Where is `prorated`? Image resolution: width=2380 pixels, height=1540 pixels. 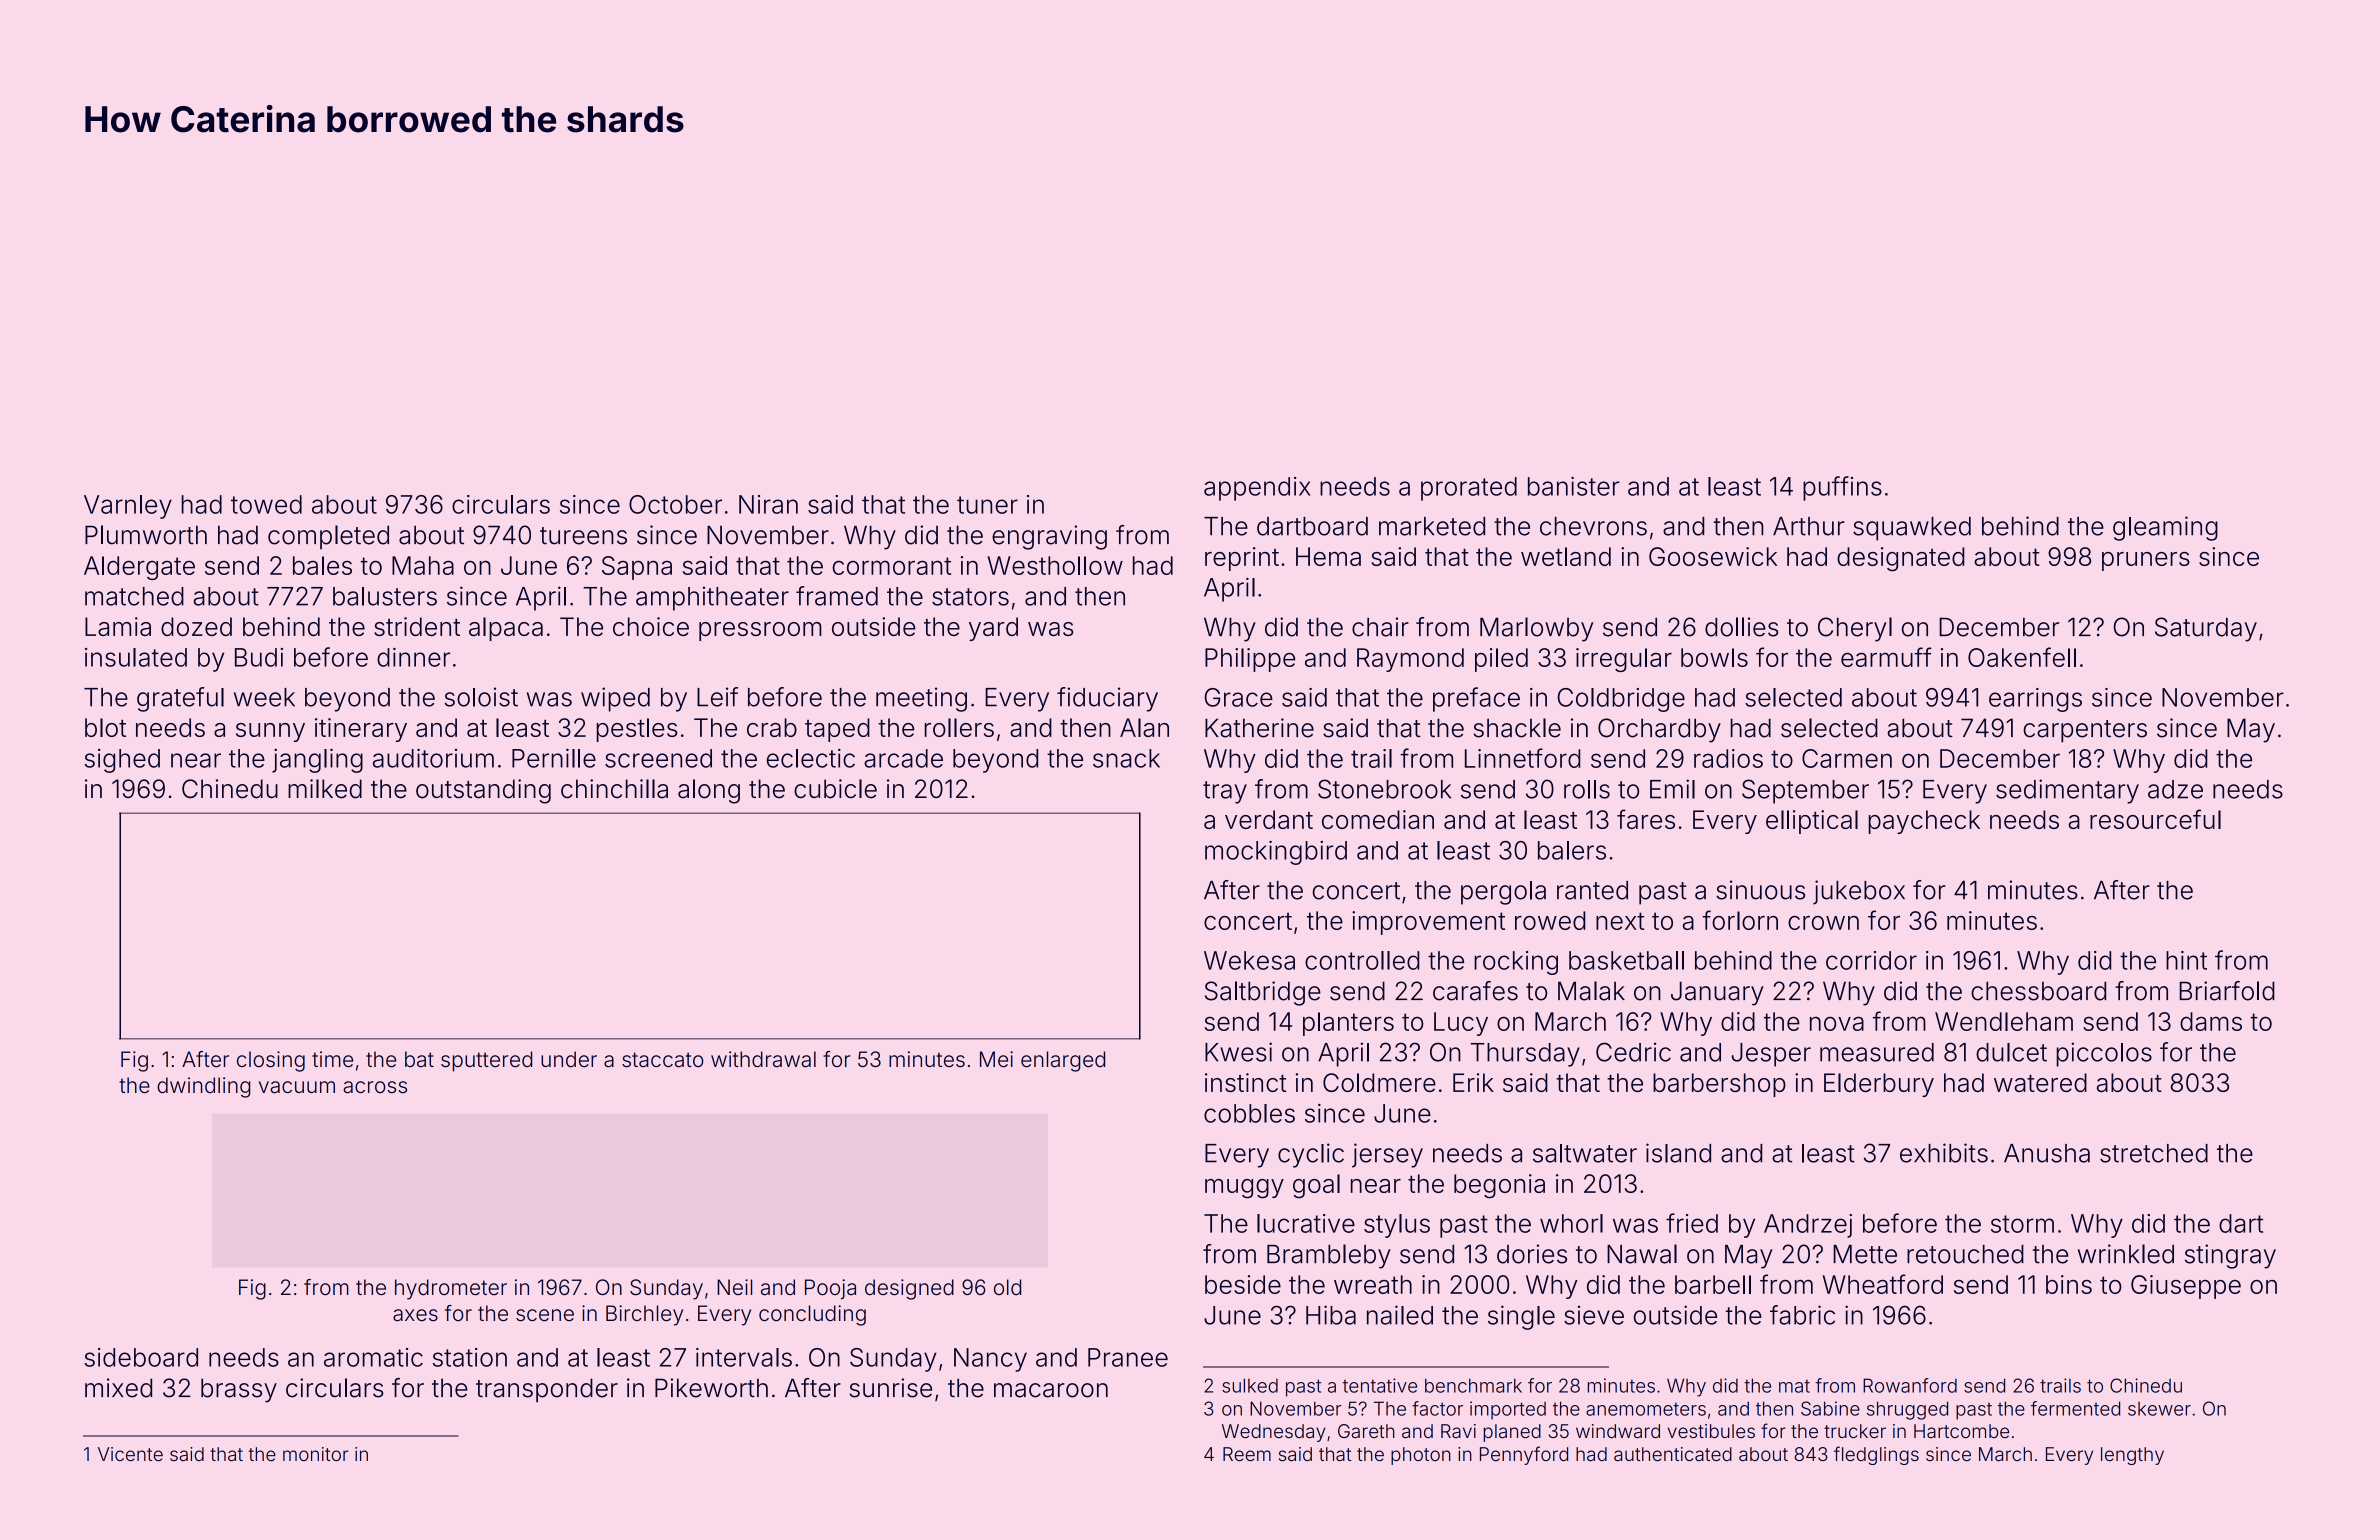 prorated is located at coordinates (1469, 489).
